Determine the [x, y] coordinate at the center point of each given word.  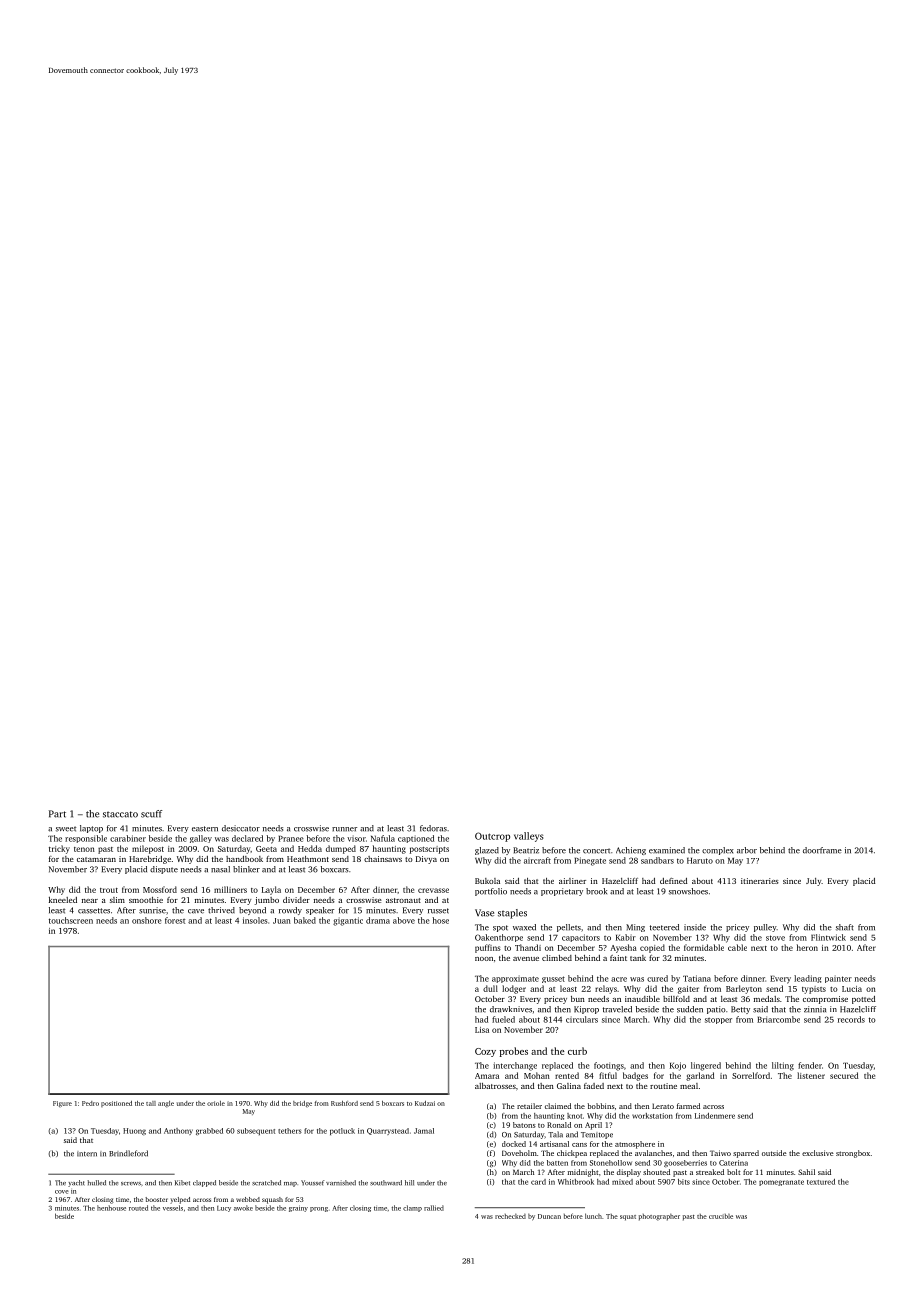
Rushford [344, 1103]
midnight [583, 1173]
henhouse [111, 1208]
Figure [62, 1104]
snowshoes [688, 891]
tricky [59, 849]
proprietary [562, 892]
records [851, 1019]
